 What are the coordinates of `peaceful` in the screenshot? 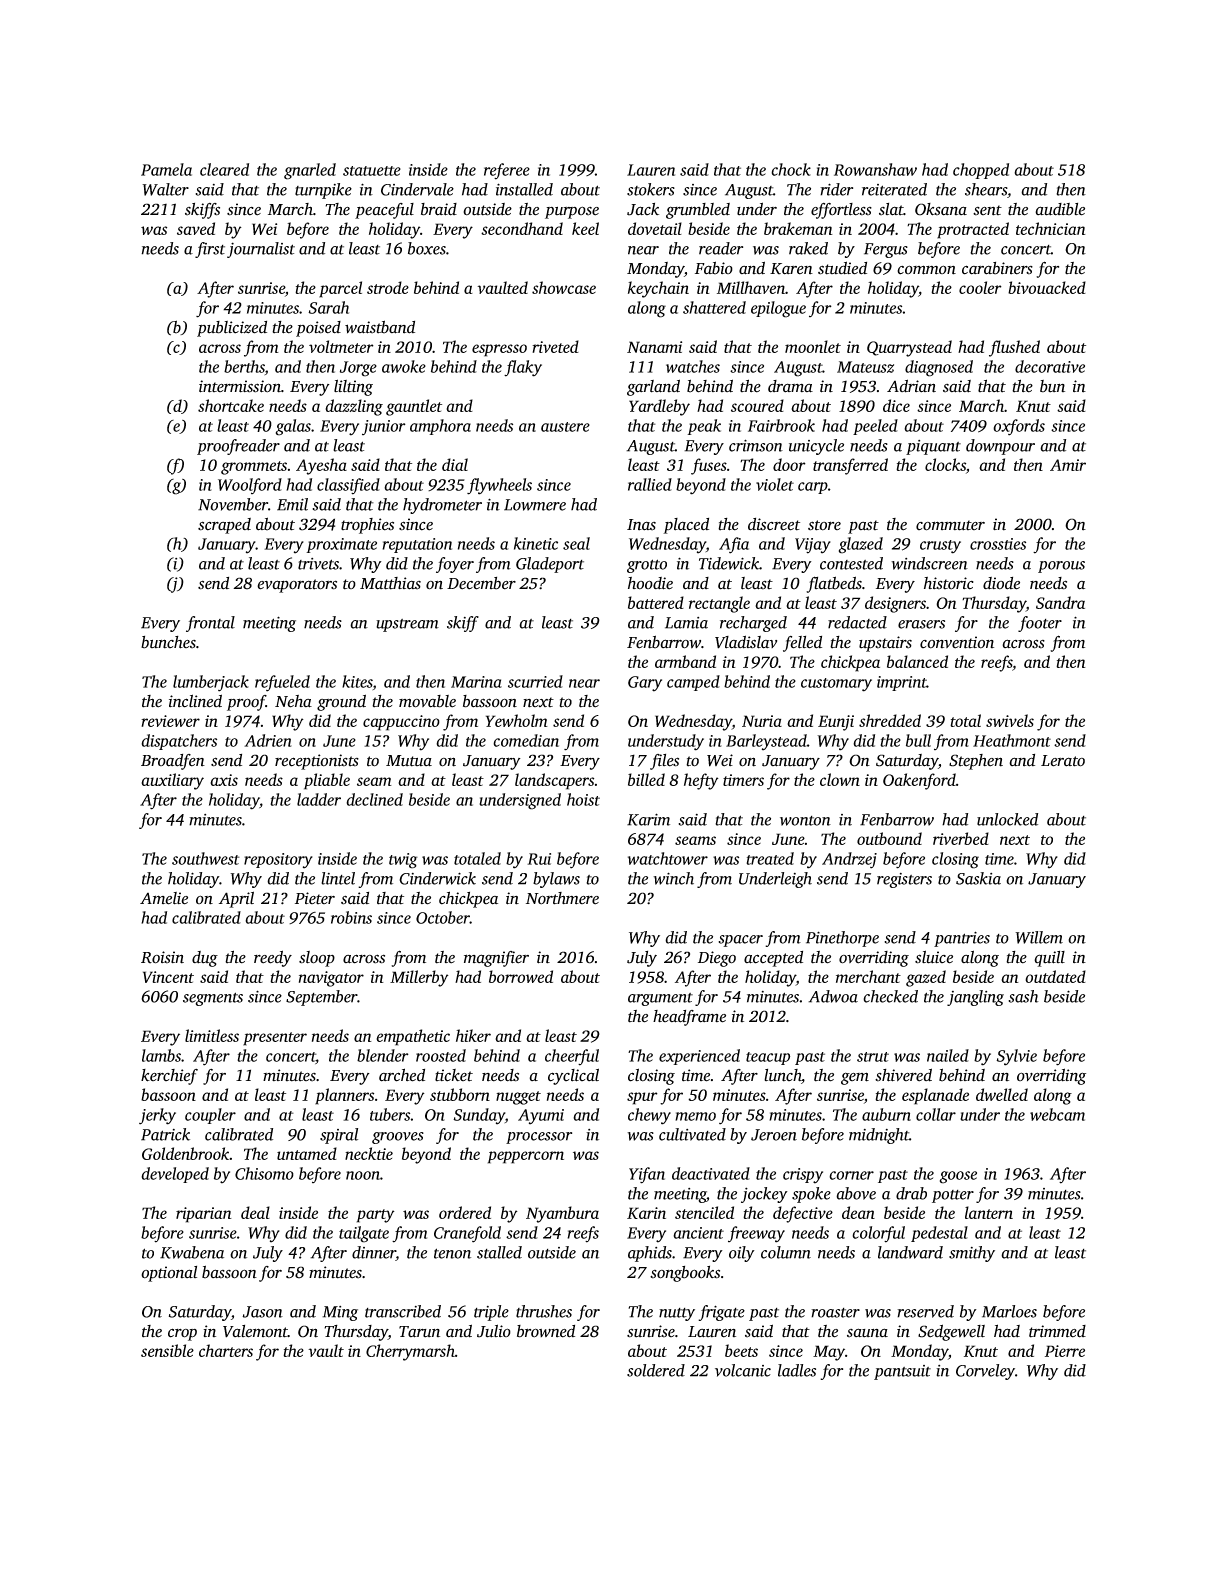 It's located at (384, 211).
